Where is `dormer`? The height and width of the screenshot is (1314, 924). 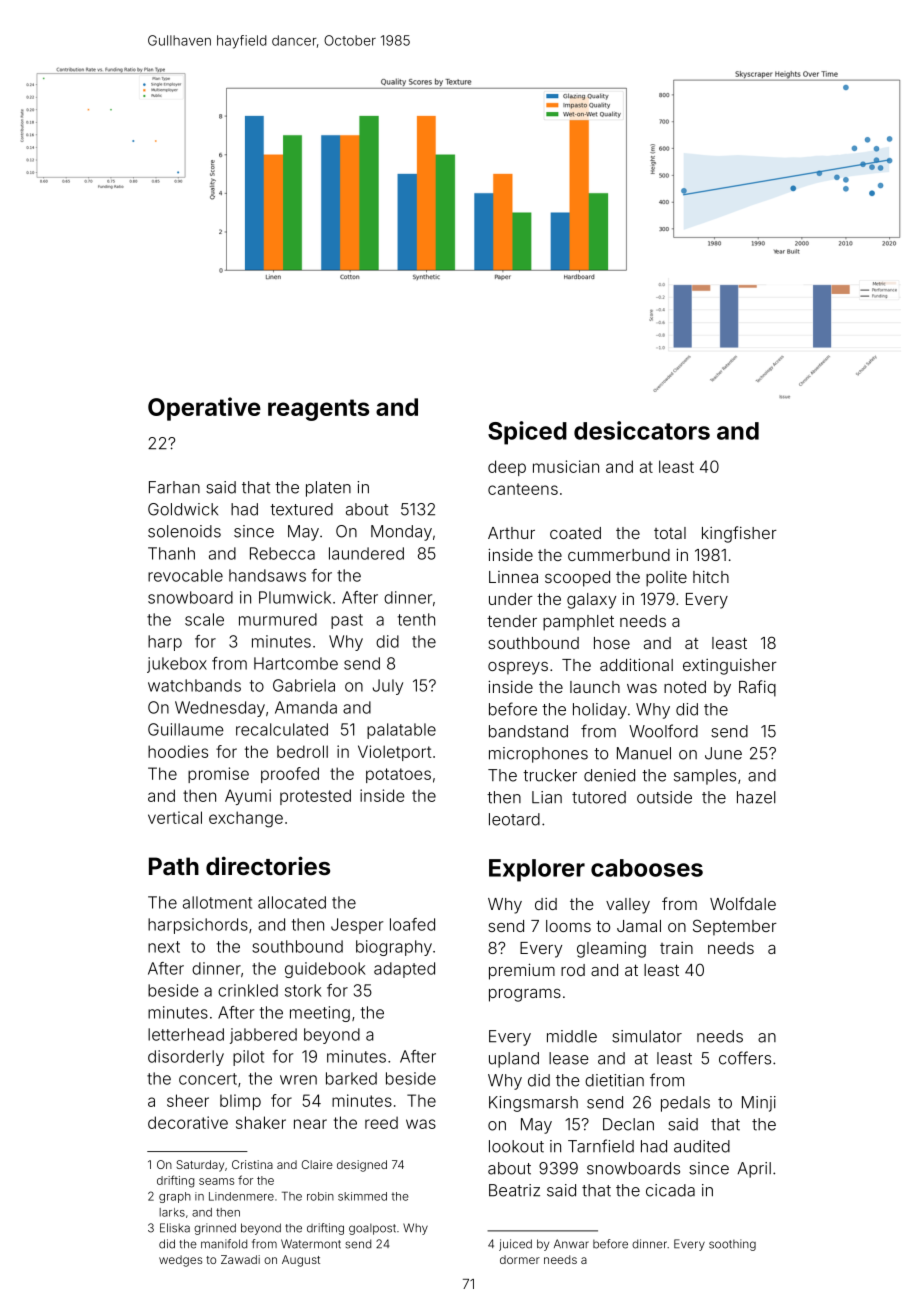 dormer is located at coordinates (520, 1259).
